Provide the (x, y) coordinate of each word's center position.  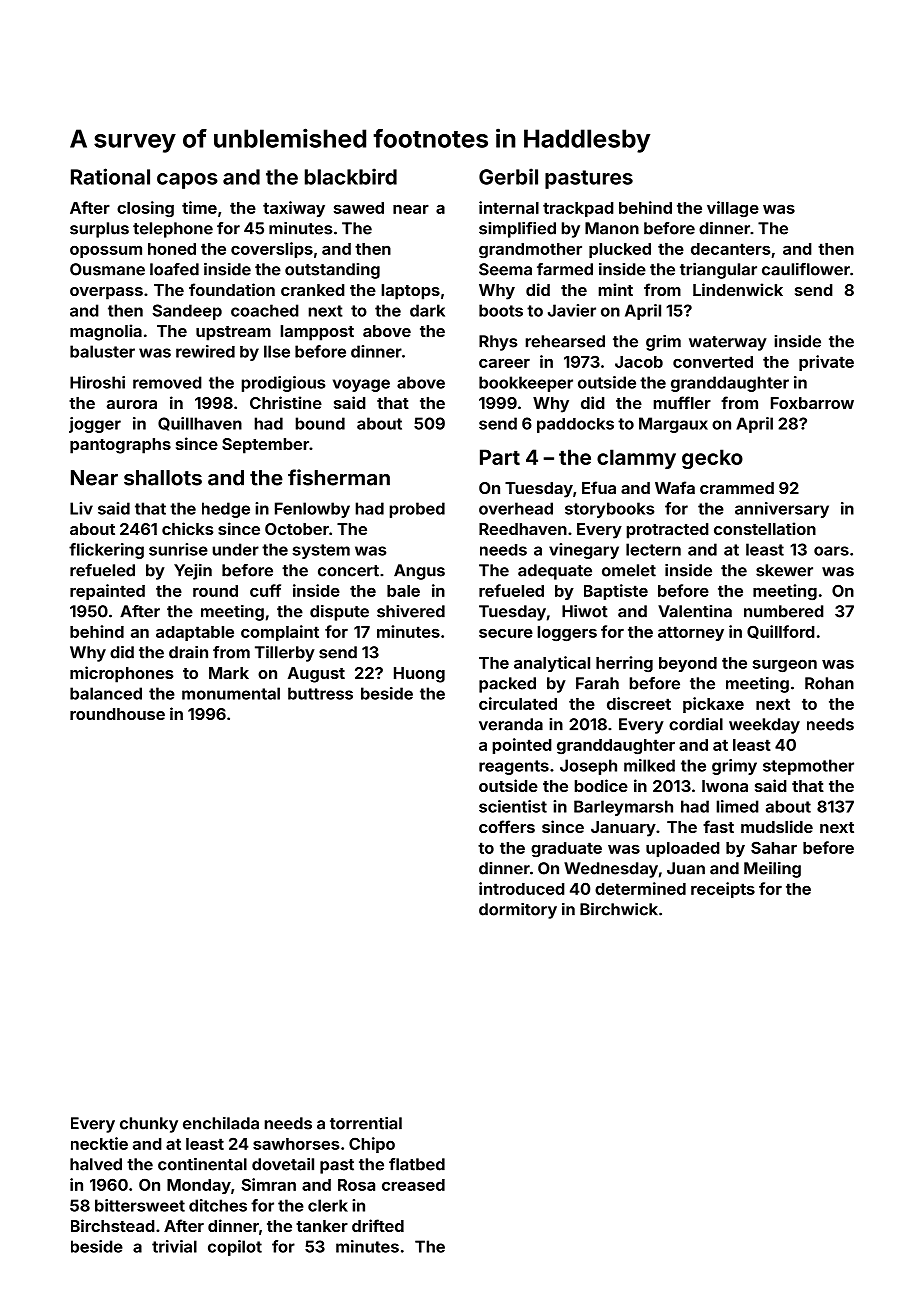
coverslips (272, 250)
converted (713, 362)
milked (649, 765)
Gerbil (508, 176)
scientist (513, 806)
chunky (149, 1125)
